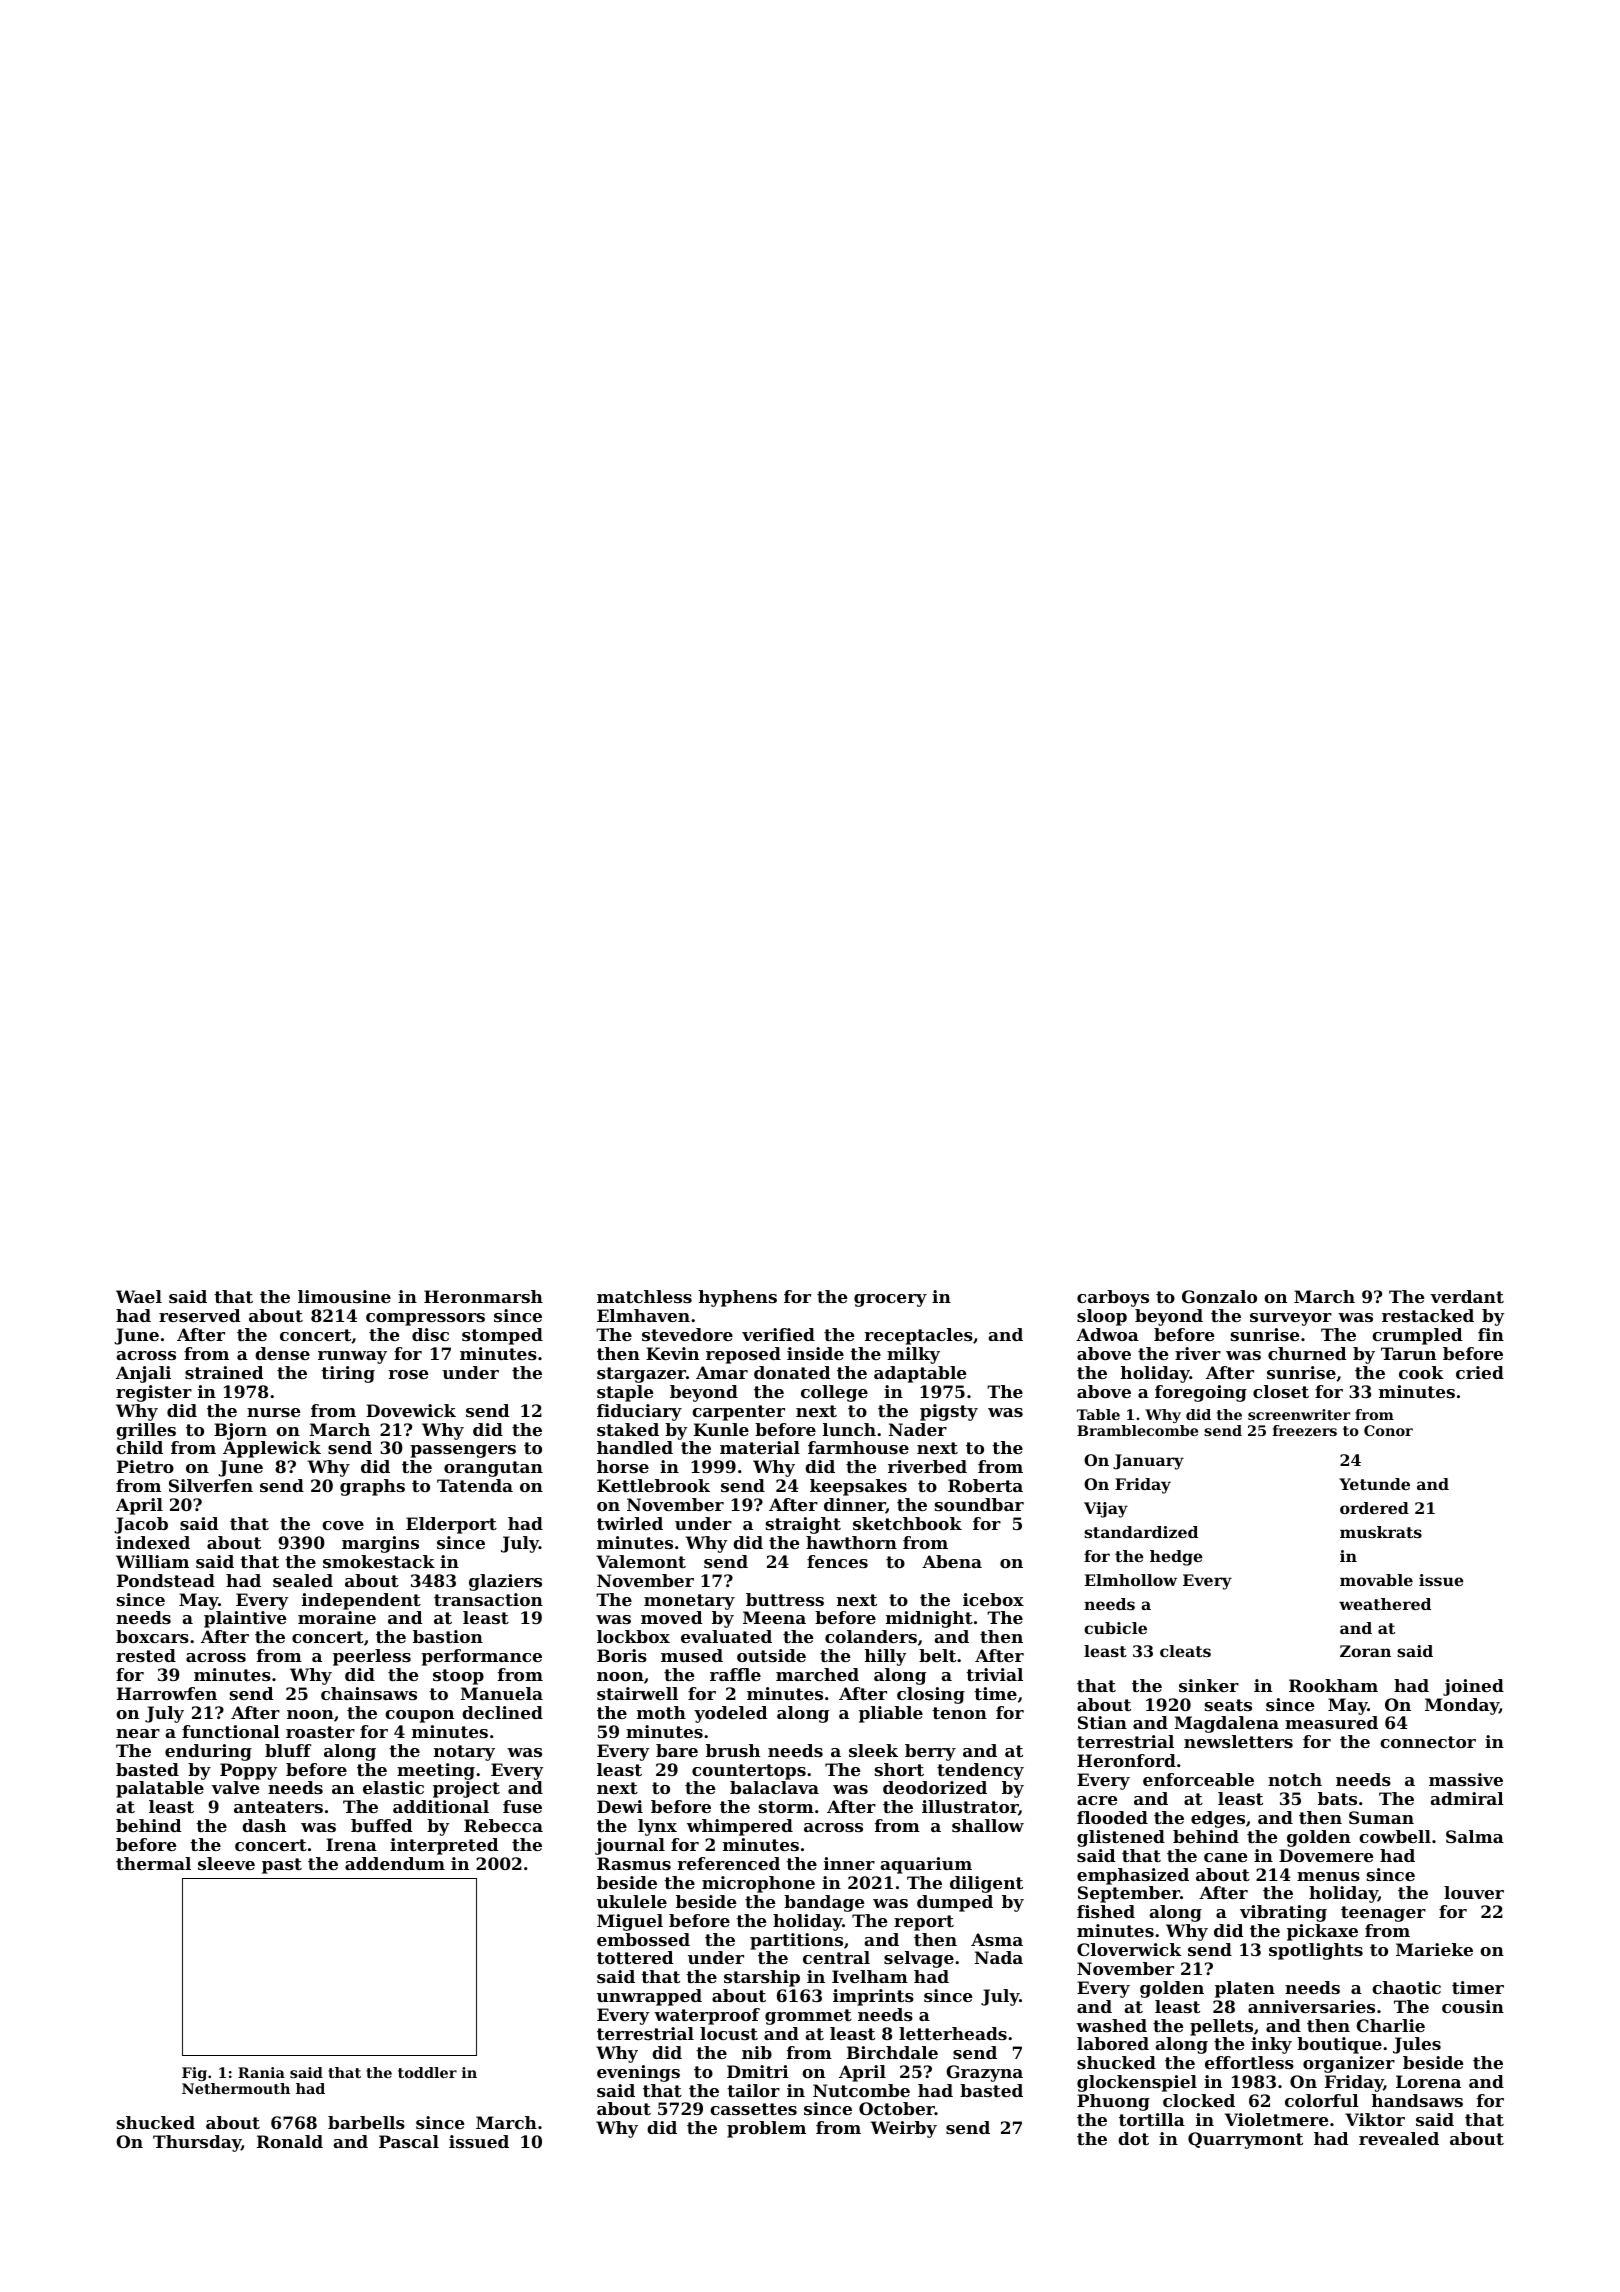 The height and width of the screenshot is (2292, 1620). Describe the element at coordinates (785, 1599) in the screenshot. I see `buttress` at that location.
